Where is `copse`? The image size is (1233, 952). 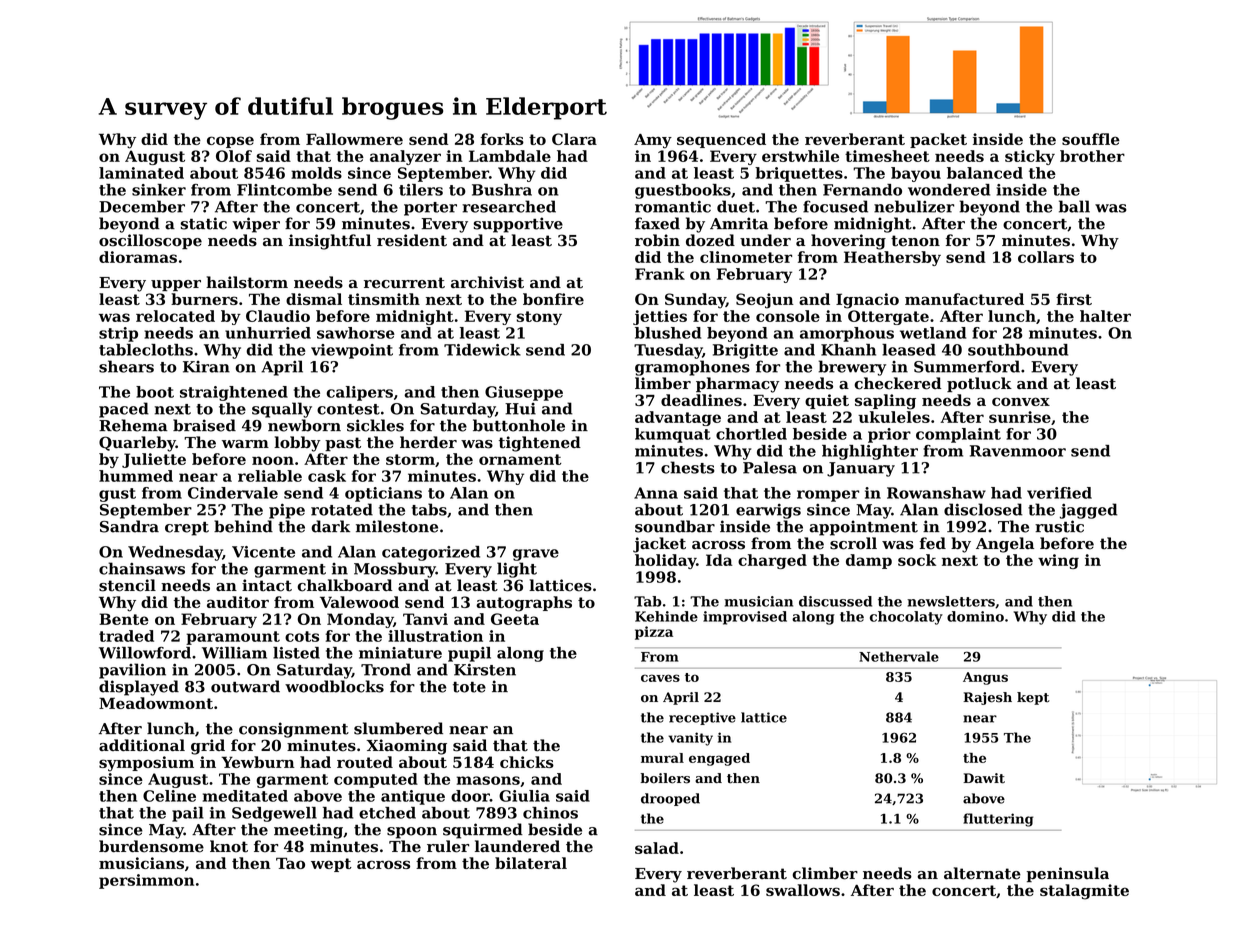
copse is located at coordinates (230, 142).
